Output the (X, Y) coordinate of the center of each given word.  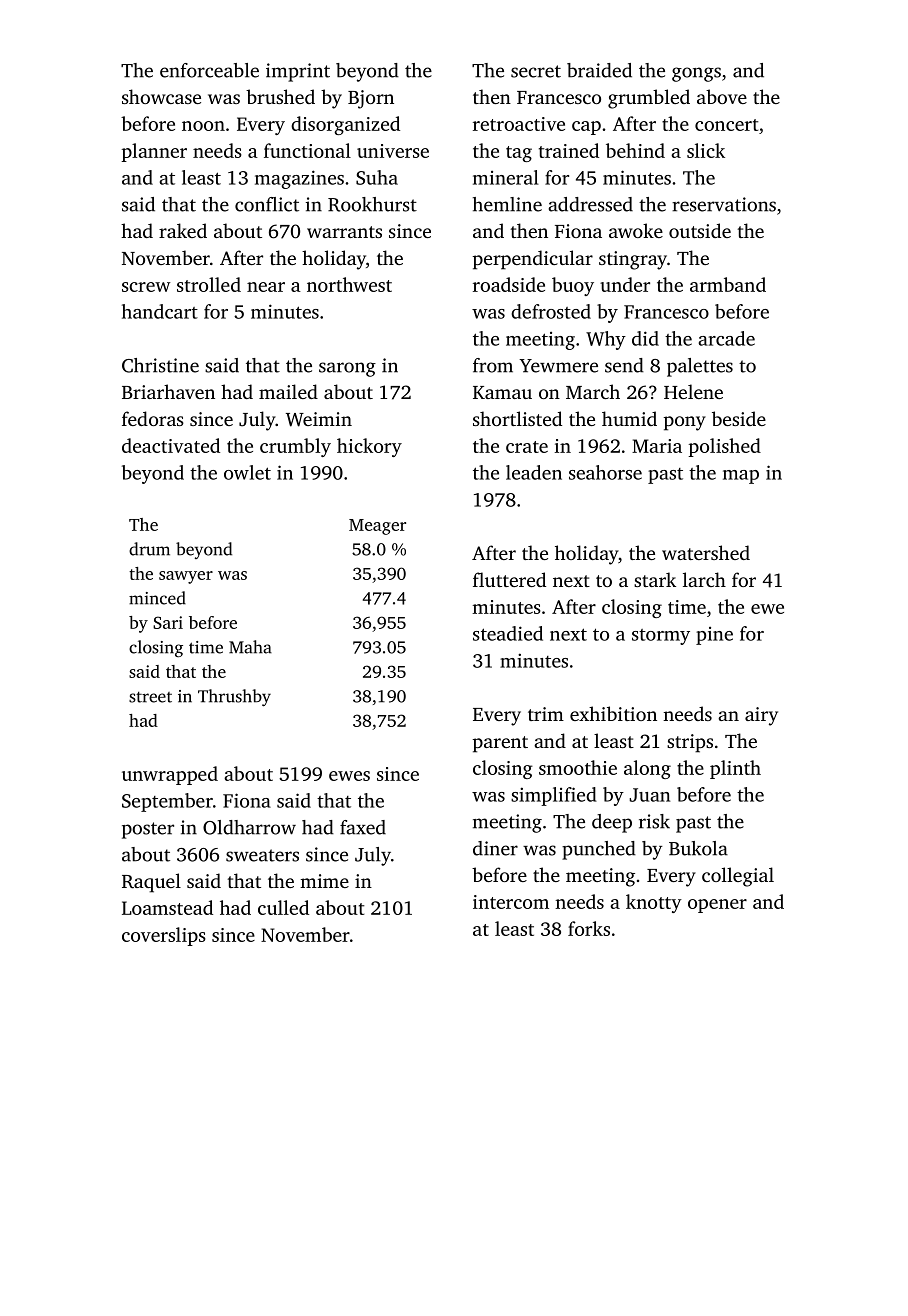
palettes (700, 367)
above (722, 96)
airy (761, 716)
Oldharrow (249, 827)
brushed (280, 96)
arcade (726, 338)
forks (589, 928)
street (150, 697)
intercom (511, 902)
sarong (347, 369)
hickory (369, 447)
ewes (349, 776)
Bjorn (371, 99)
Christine (160, 365)
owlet (247, 472)
